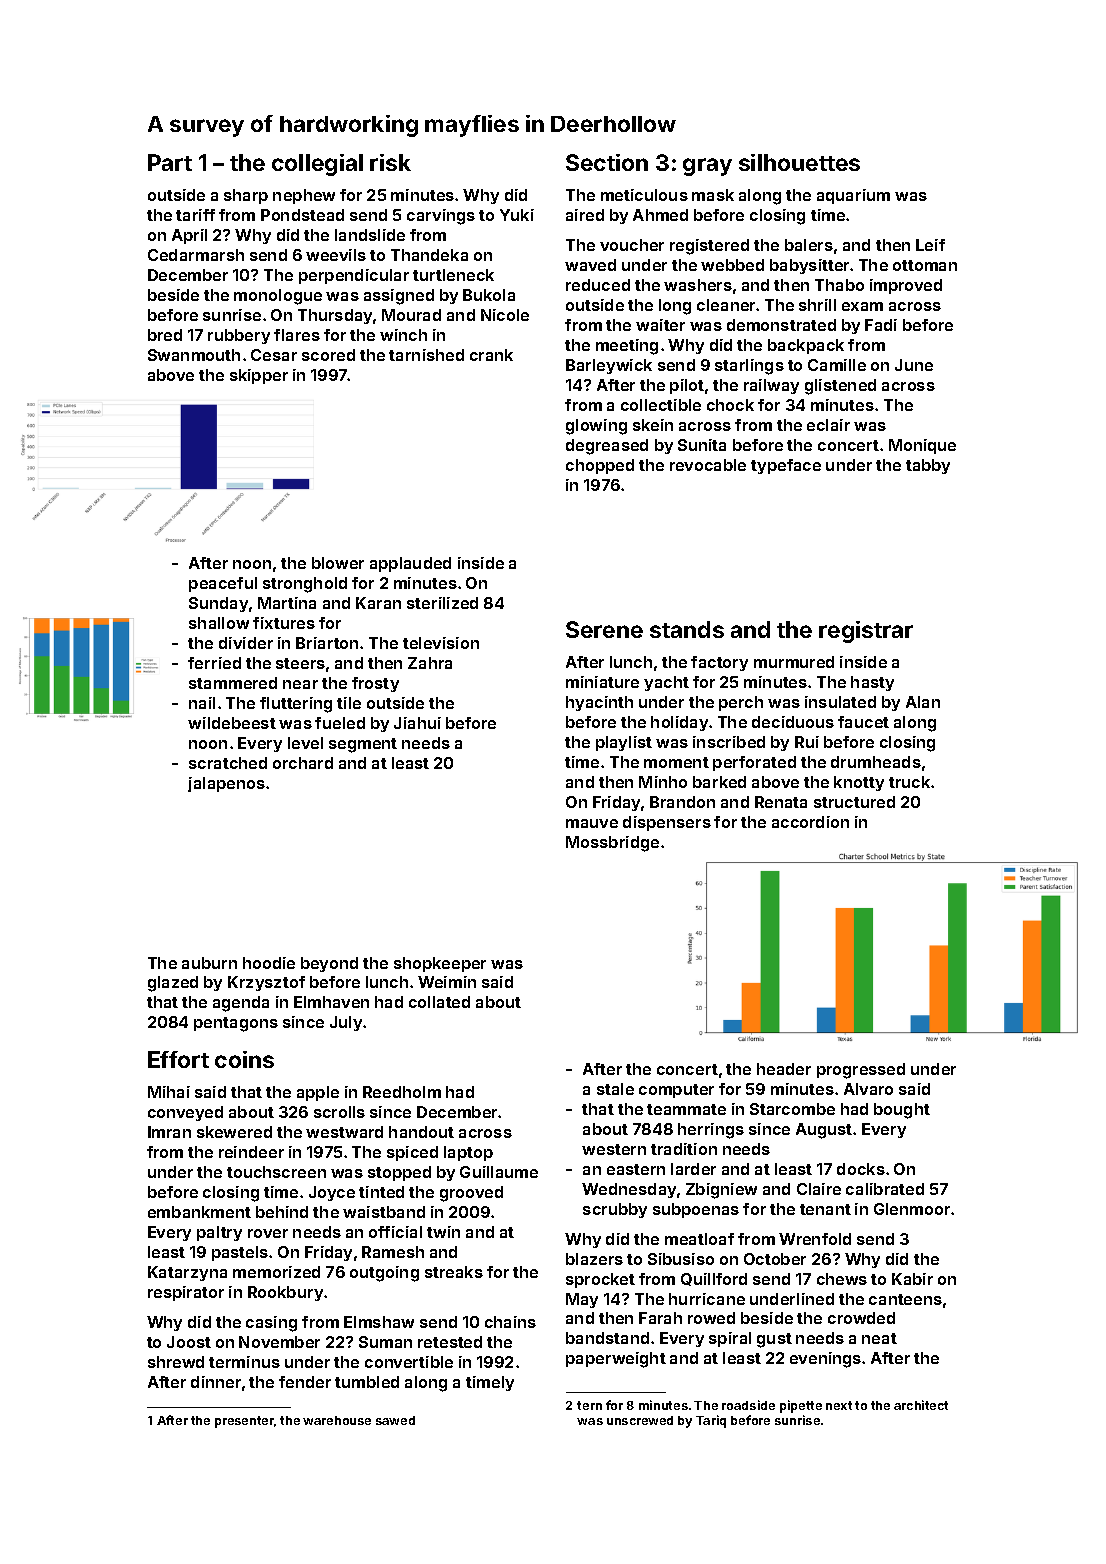  I want to click on chopped, so click(600, 466).
